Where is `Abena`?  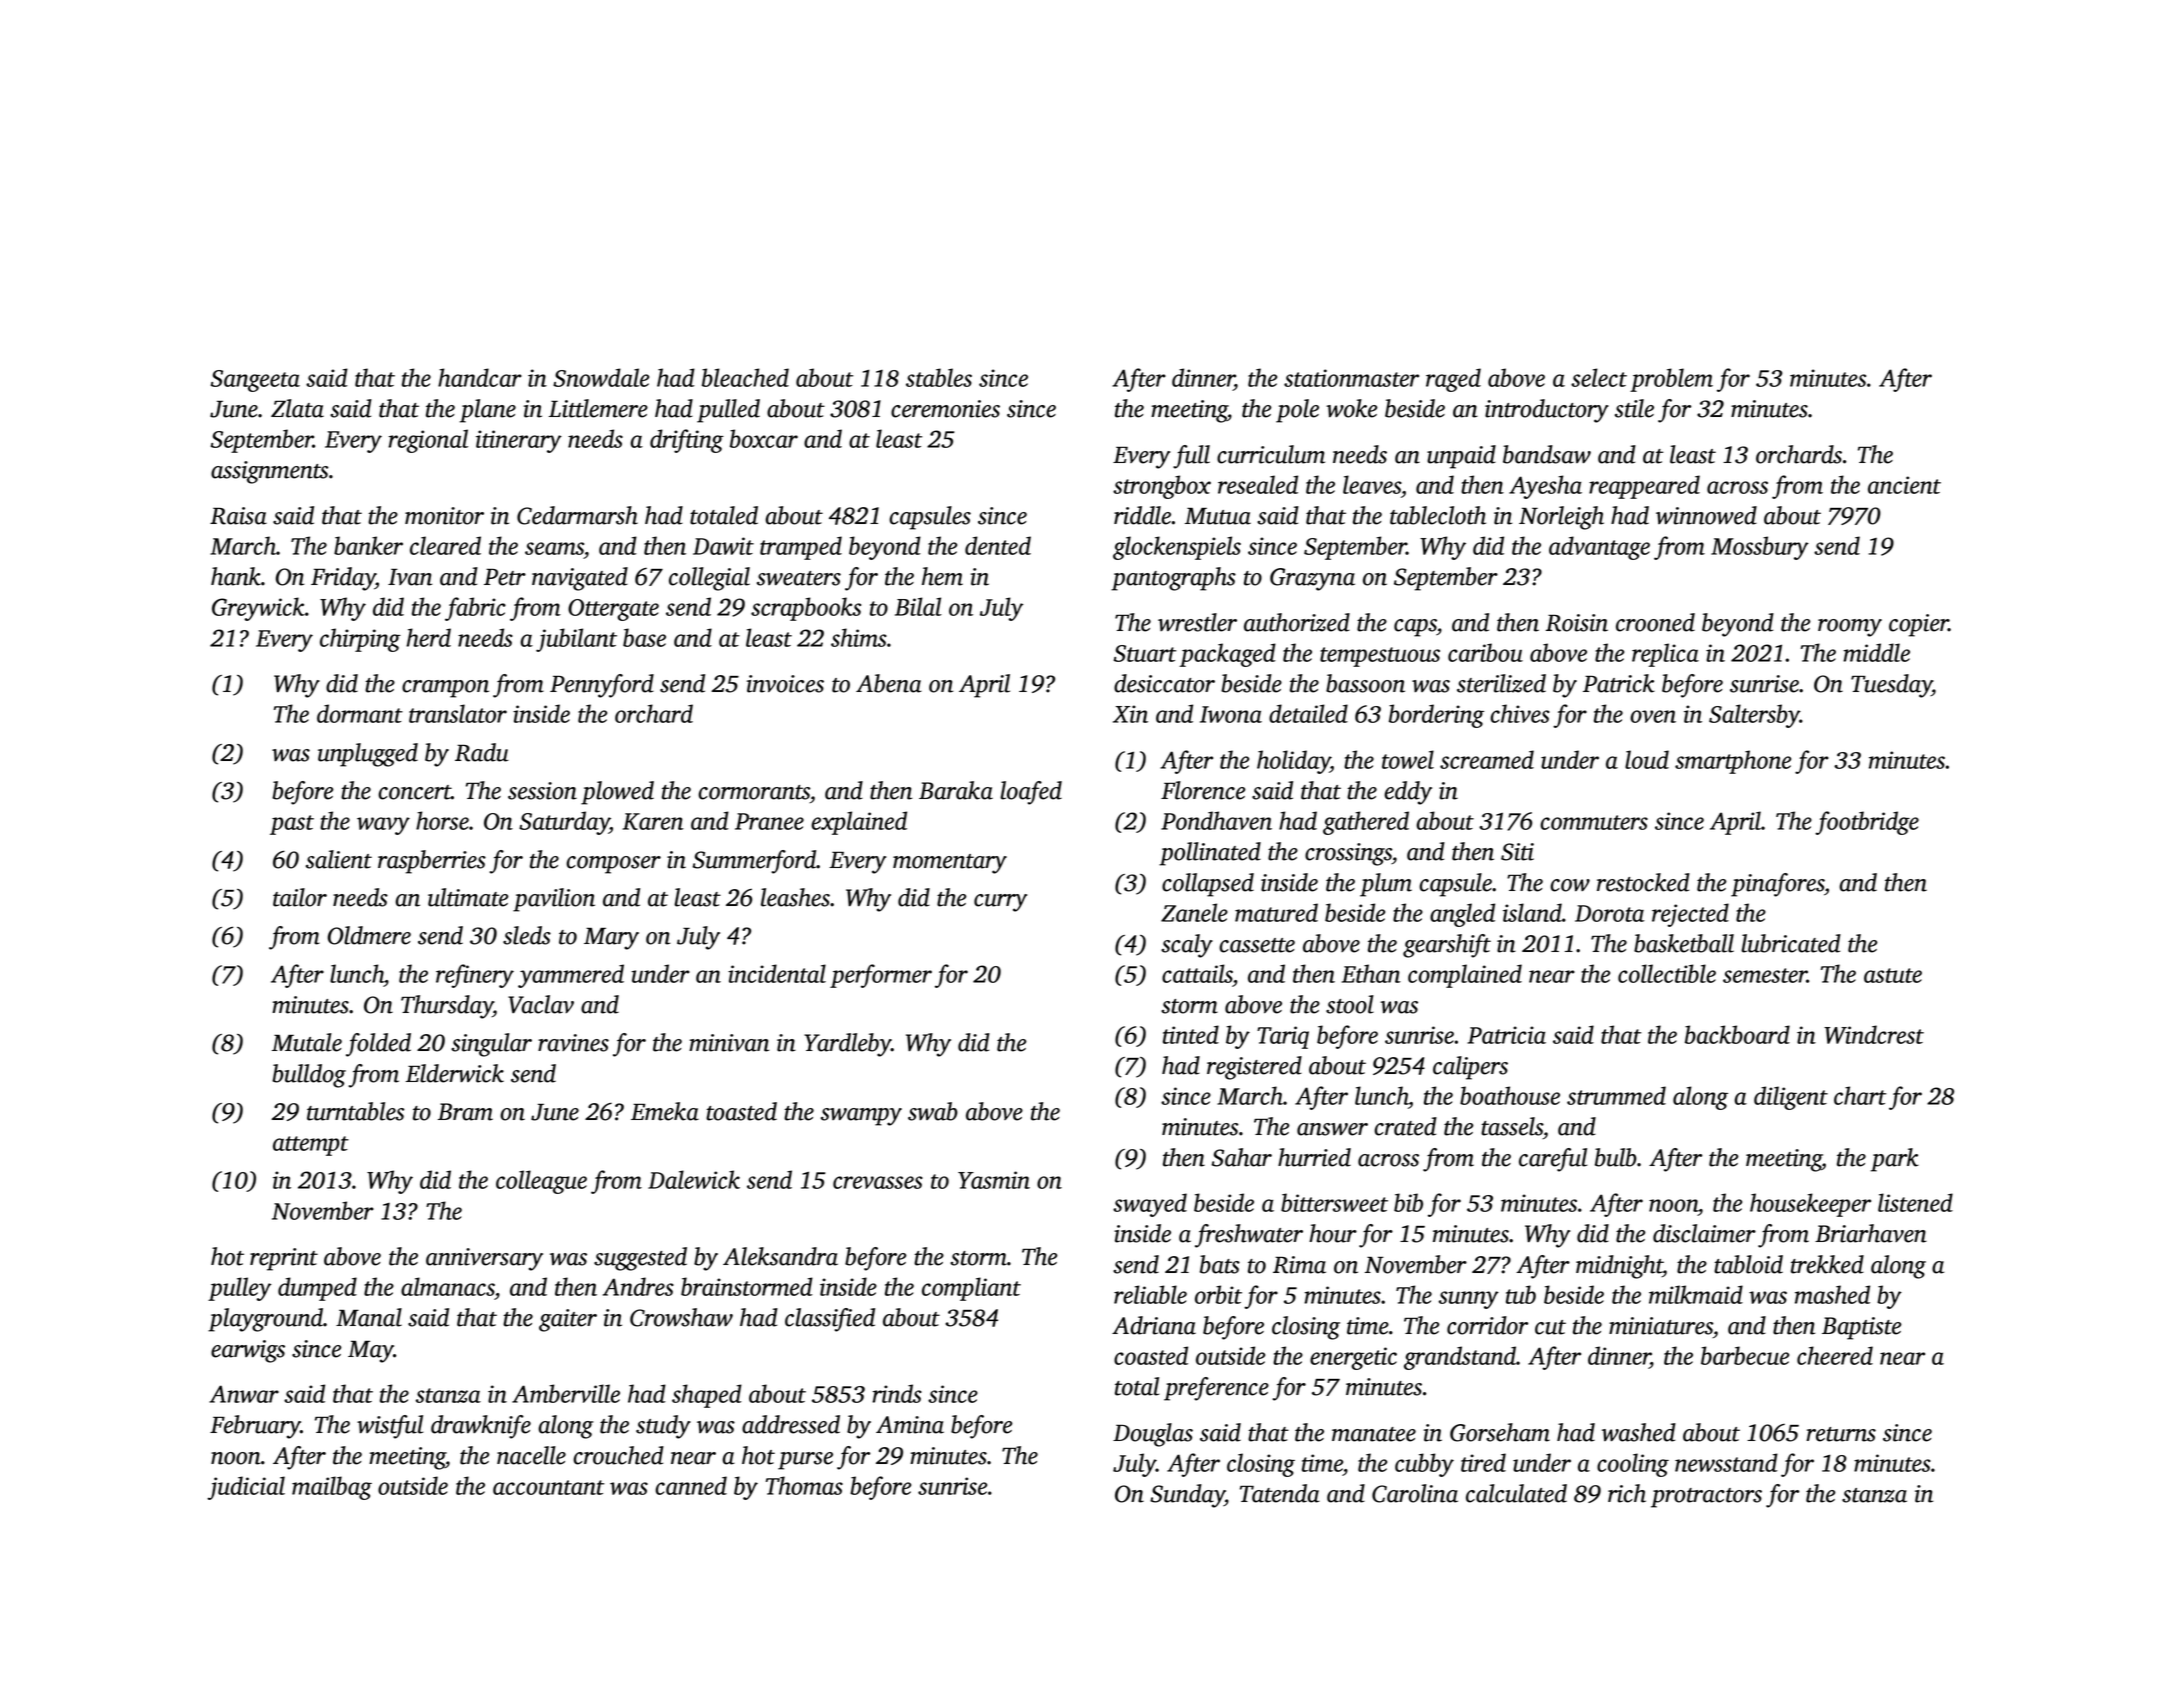 Abena is located at coordinates (889, 683).
